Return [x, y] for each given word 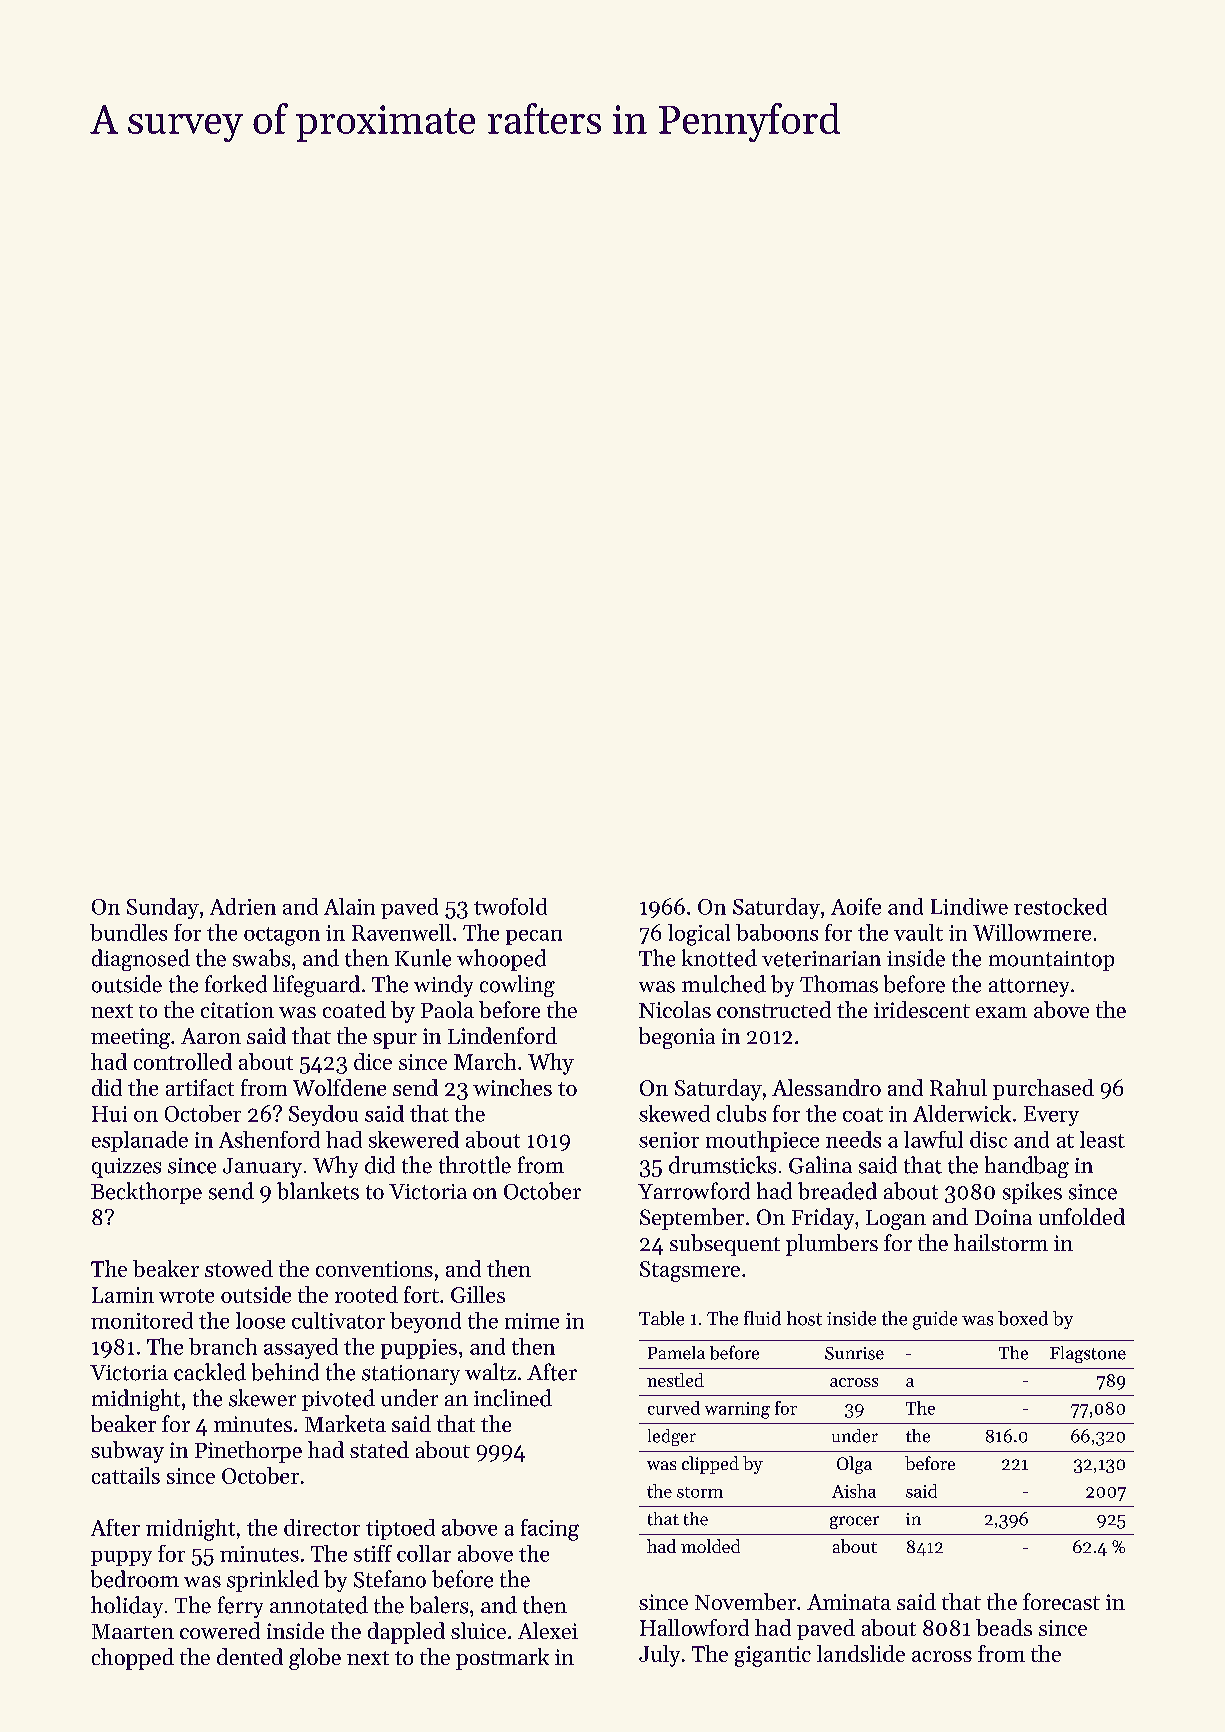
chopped [133, 1659]
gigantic [773, 1656]
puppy [121, 1558]
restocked [1060, 906]
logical [699, 935]
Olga [854, 1465]
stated [379, 1449]
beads [1004, 1627]
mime [532, 1321]
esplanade [140, 1141]
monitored [142, 1320]
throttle [475, 1165]
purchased [1043, 1089]
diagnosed [141, 960]
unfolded [1082, 1216]
